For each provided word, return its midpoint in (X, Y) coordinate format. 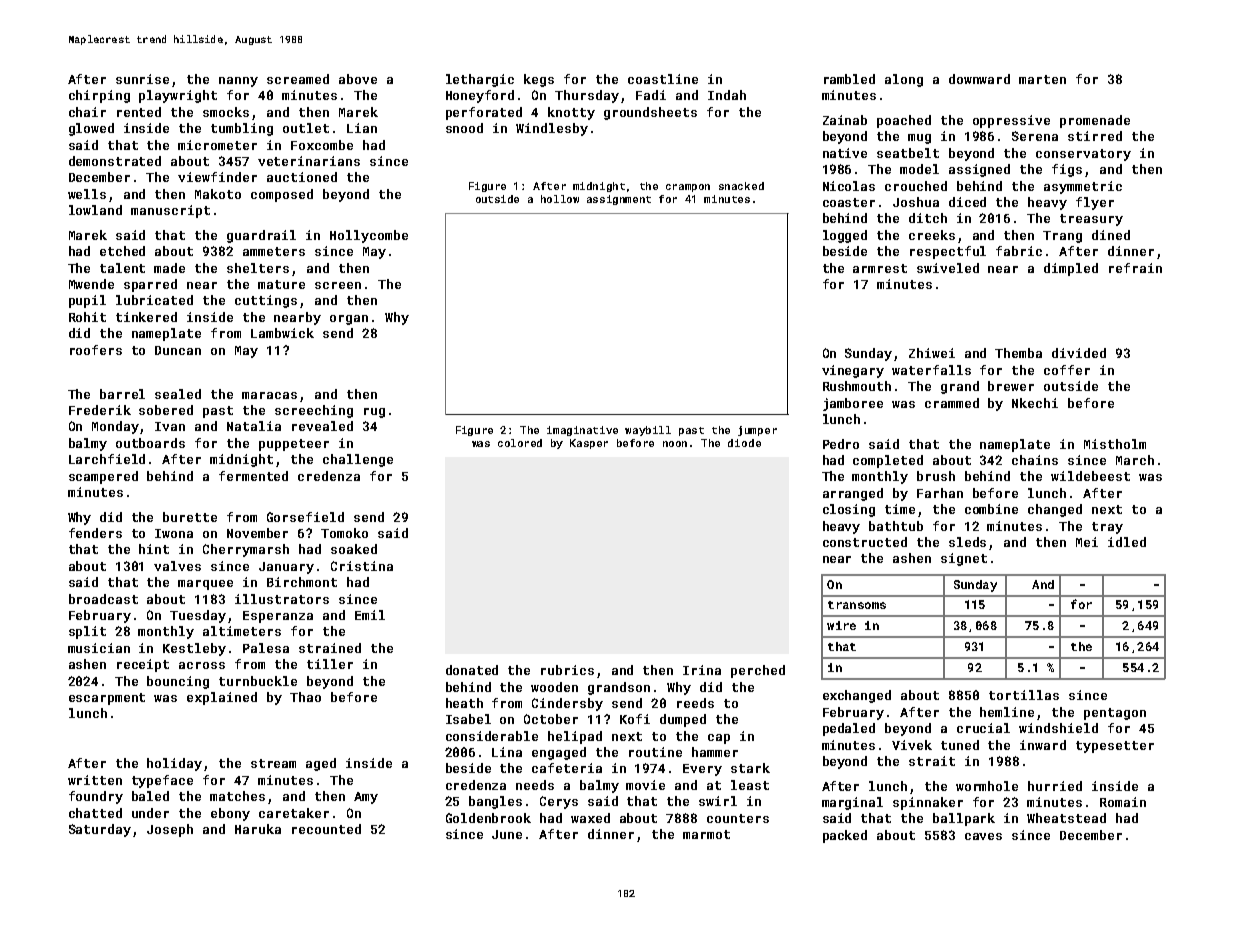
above (358, 79)
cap (719, 739)
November (257, 533)
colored (520, 443)
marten (1042, 79)
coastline (663, 79)
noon (675, 444)
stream (273, 763)
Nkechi (1035, 403)
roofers (96, 350)
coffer (1067, 370)
